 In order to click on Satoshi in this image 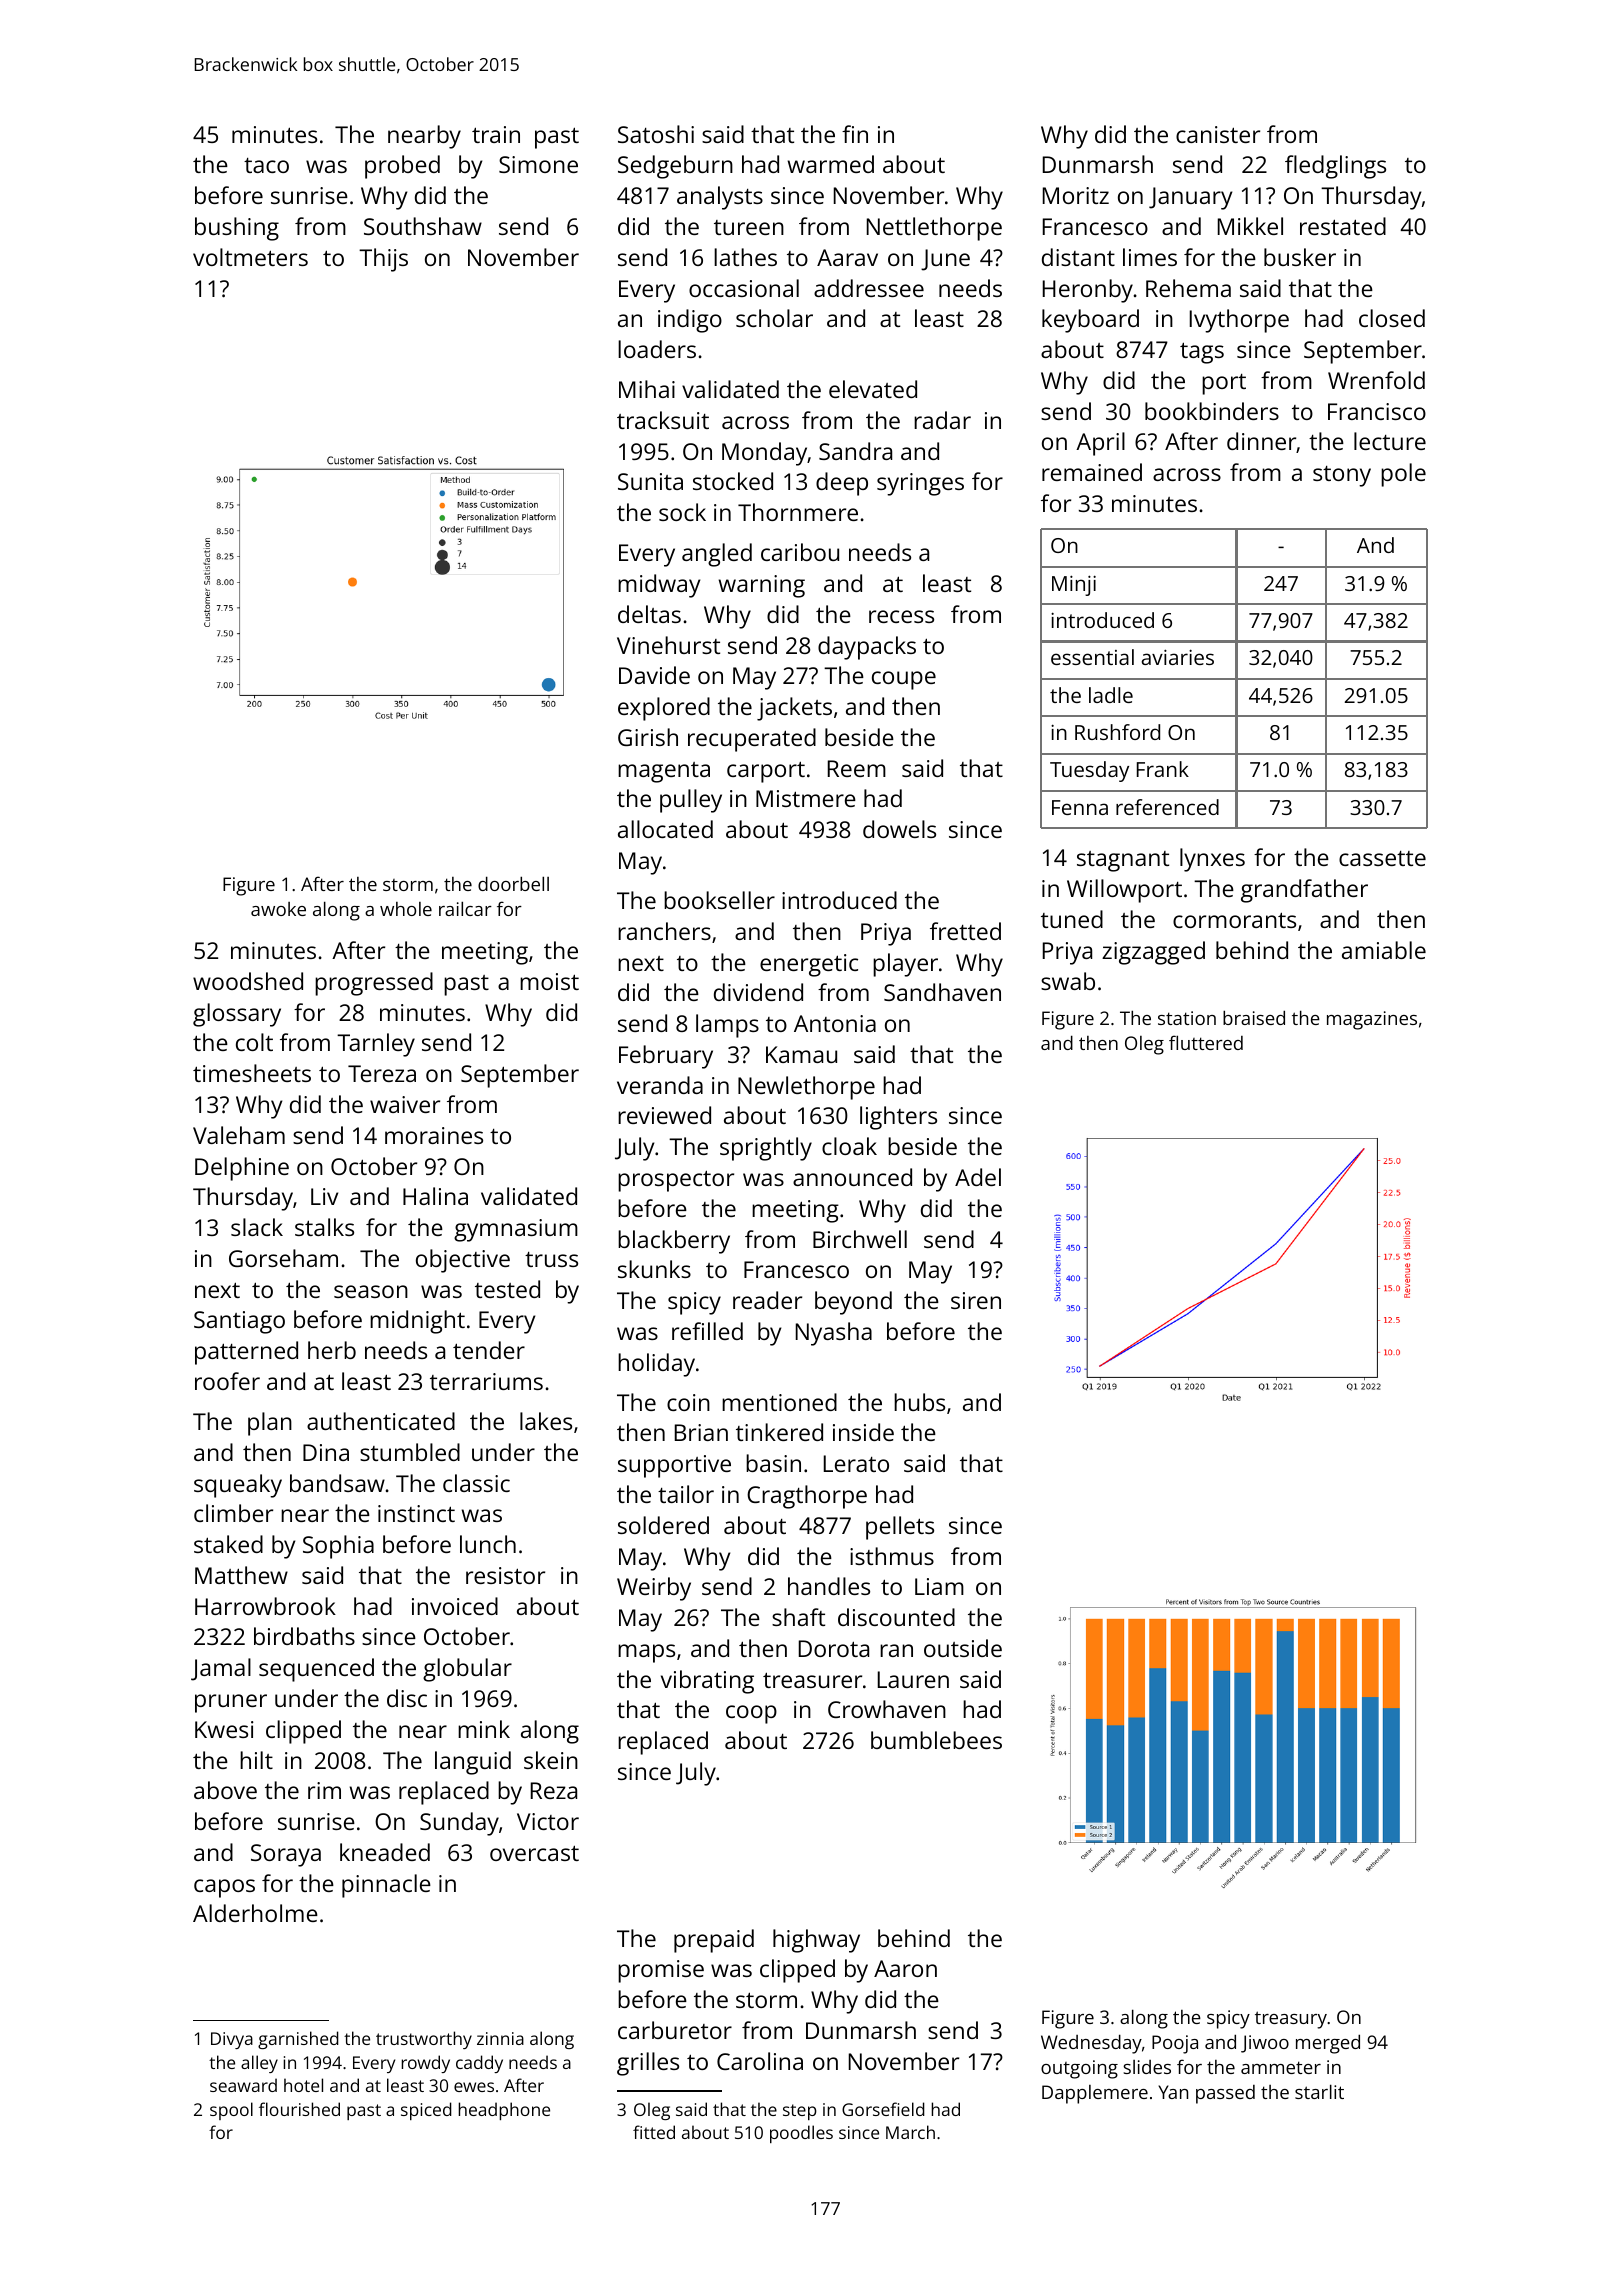, I will do `click(656, 134)`.
